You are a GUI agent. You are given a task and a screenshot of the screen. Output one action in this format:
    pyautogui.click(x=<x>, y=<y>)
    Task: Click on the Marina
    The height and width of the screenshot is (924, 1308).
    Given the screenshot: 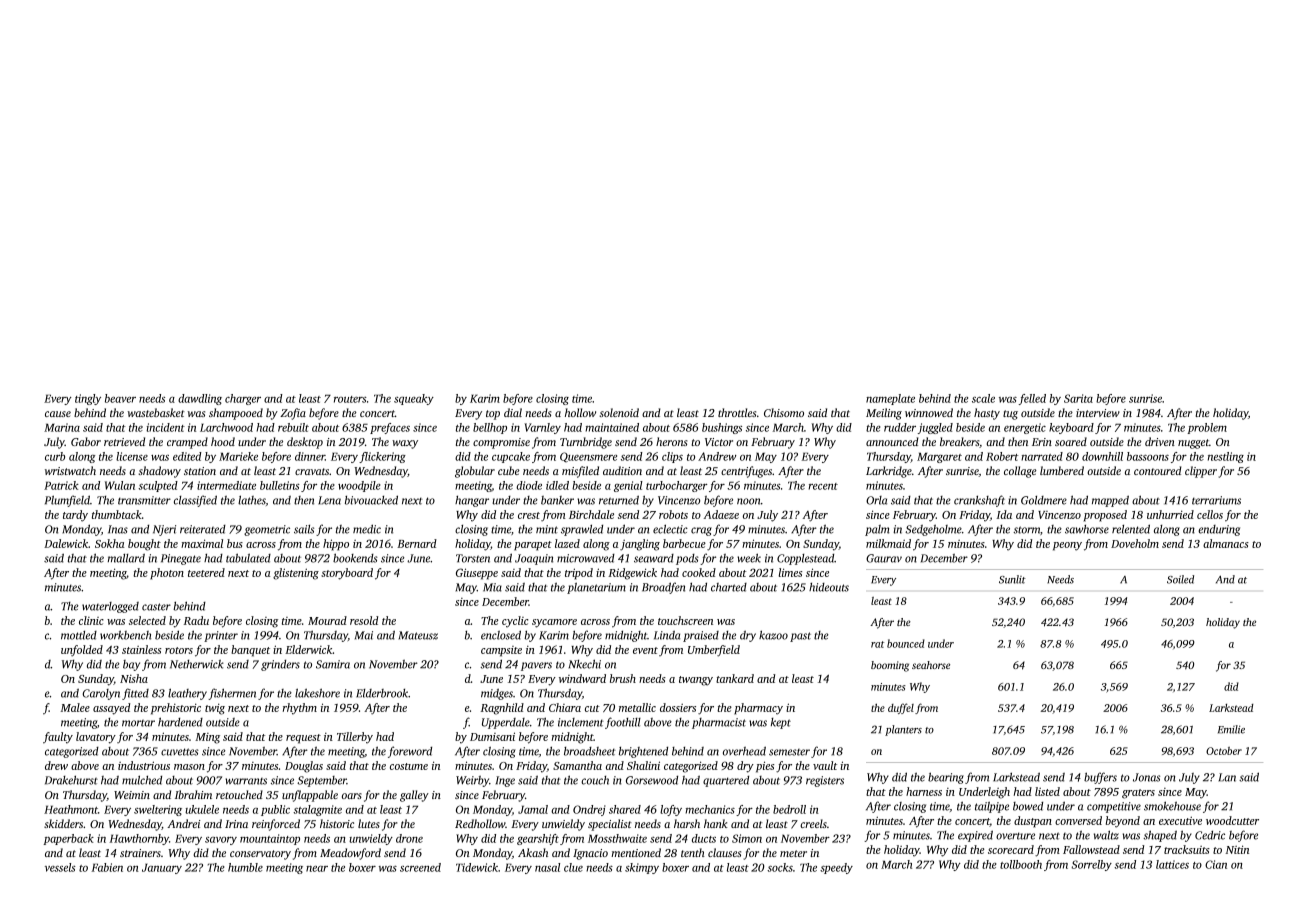 What is the action you would take?
    pyautogui.click(x=62, y=427)
